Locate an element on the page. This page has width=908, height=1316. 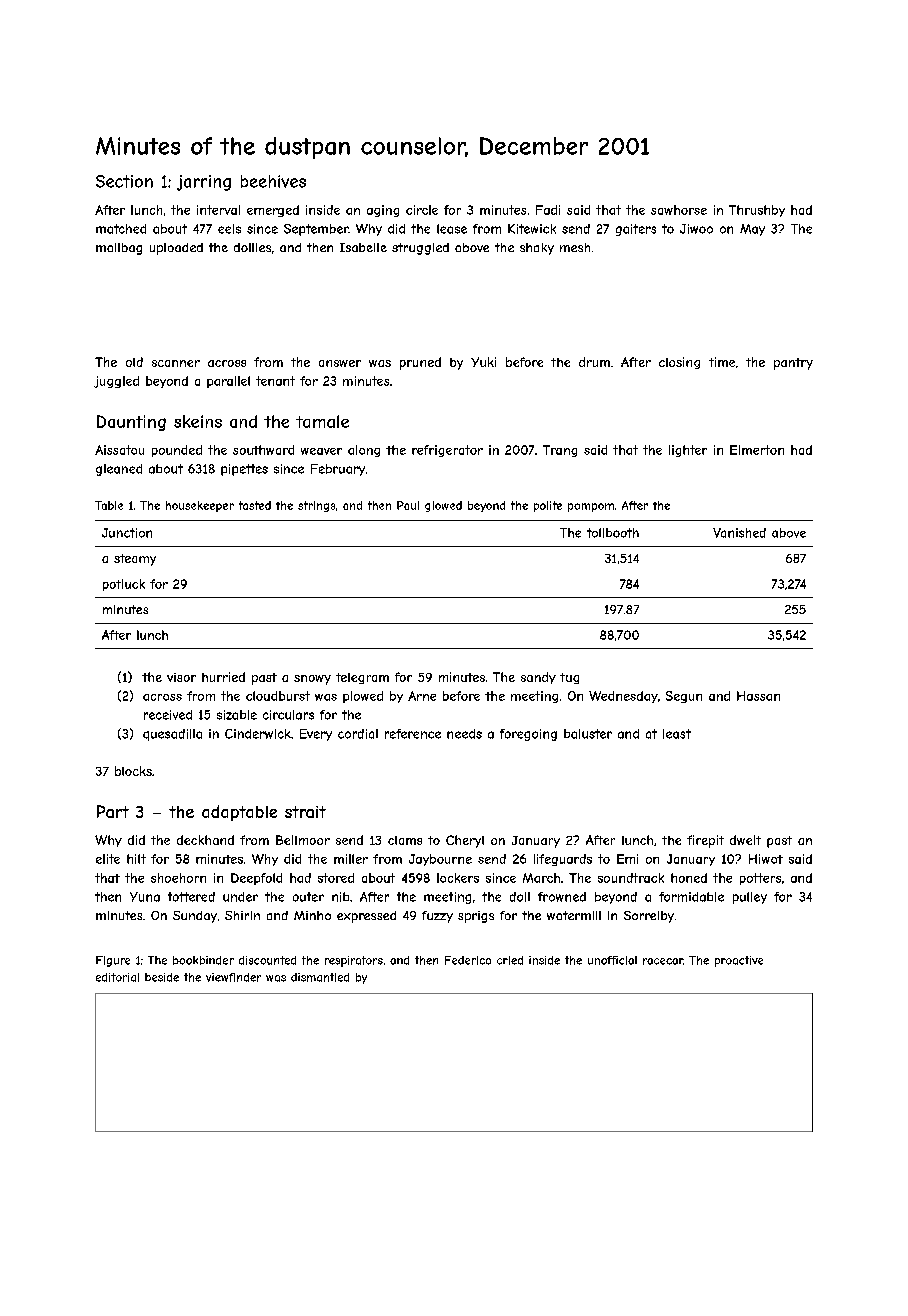
Section is located at coordinates (124, 181).
